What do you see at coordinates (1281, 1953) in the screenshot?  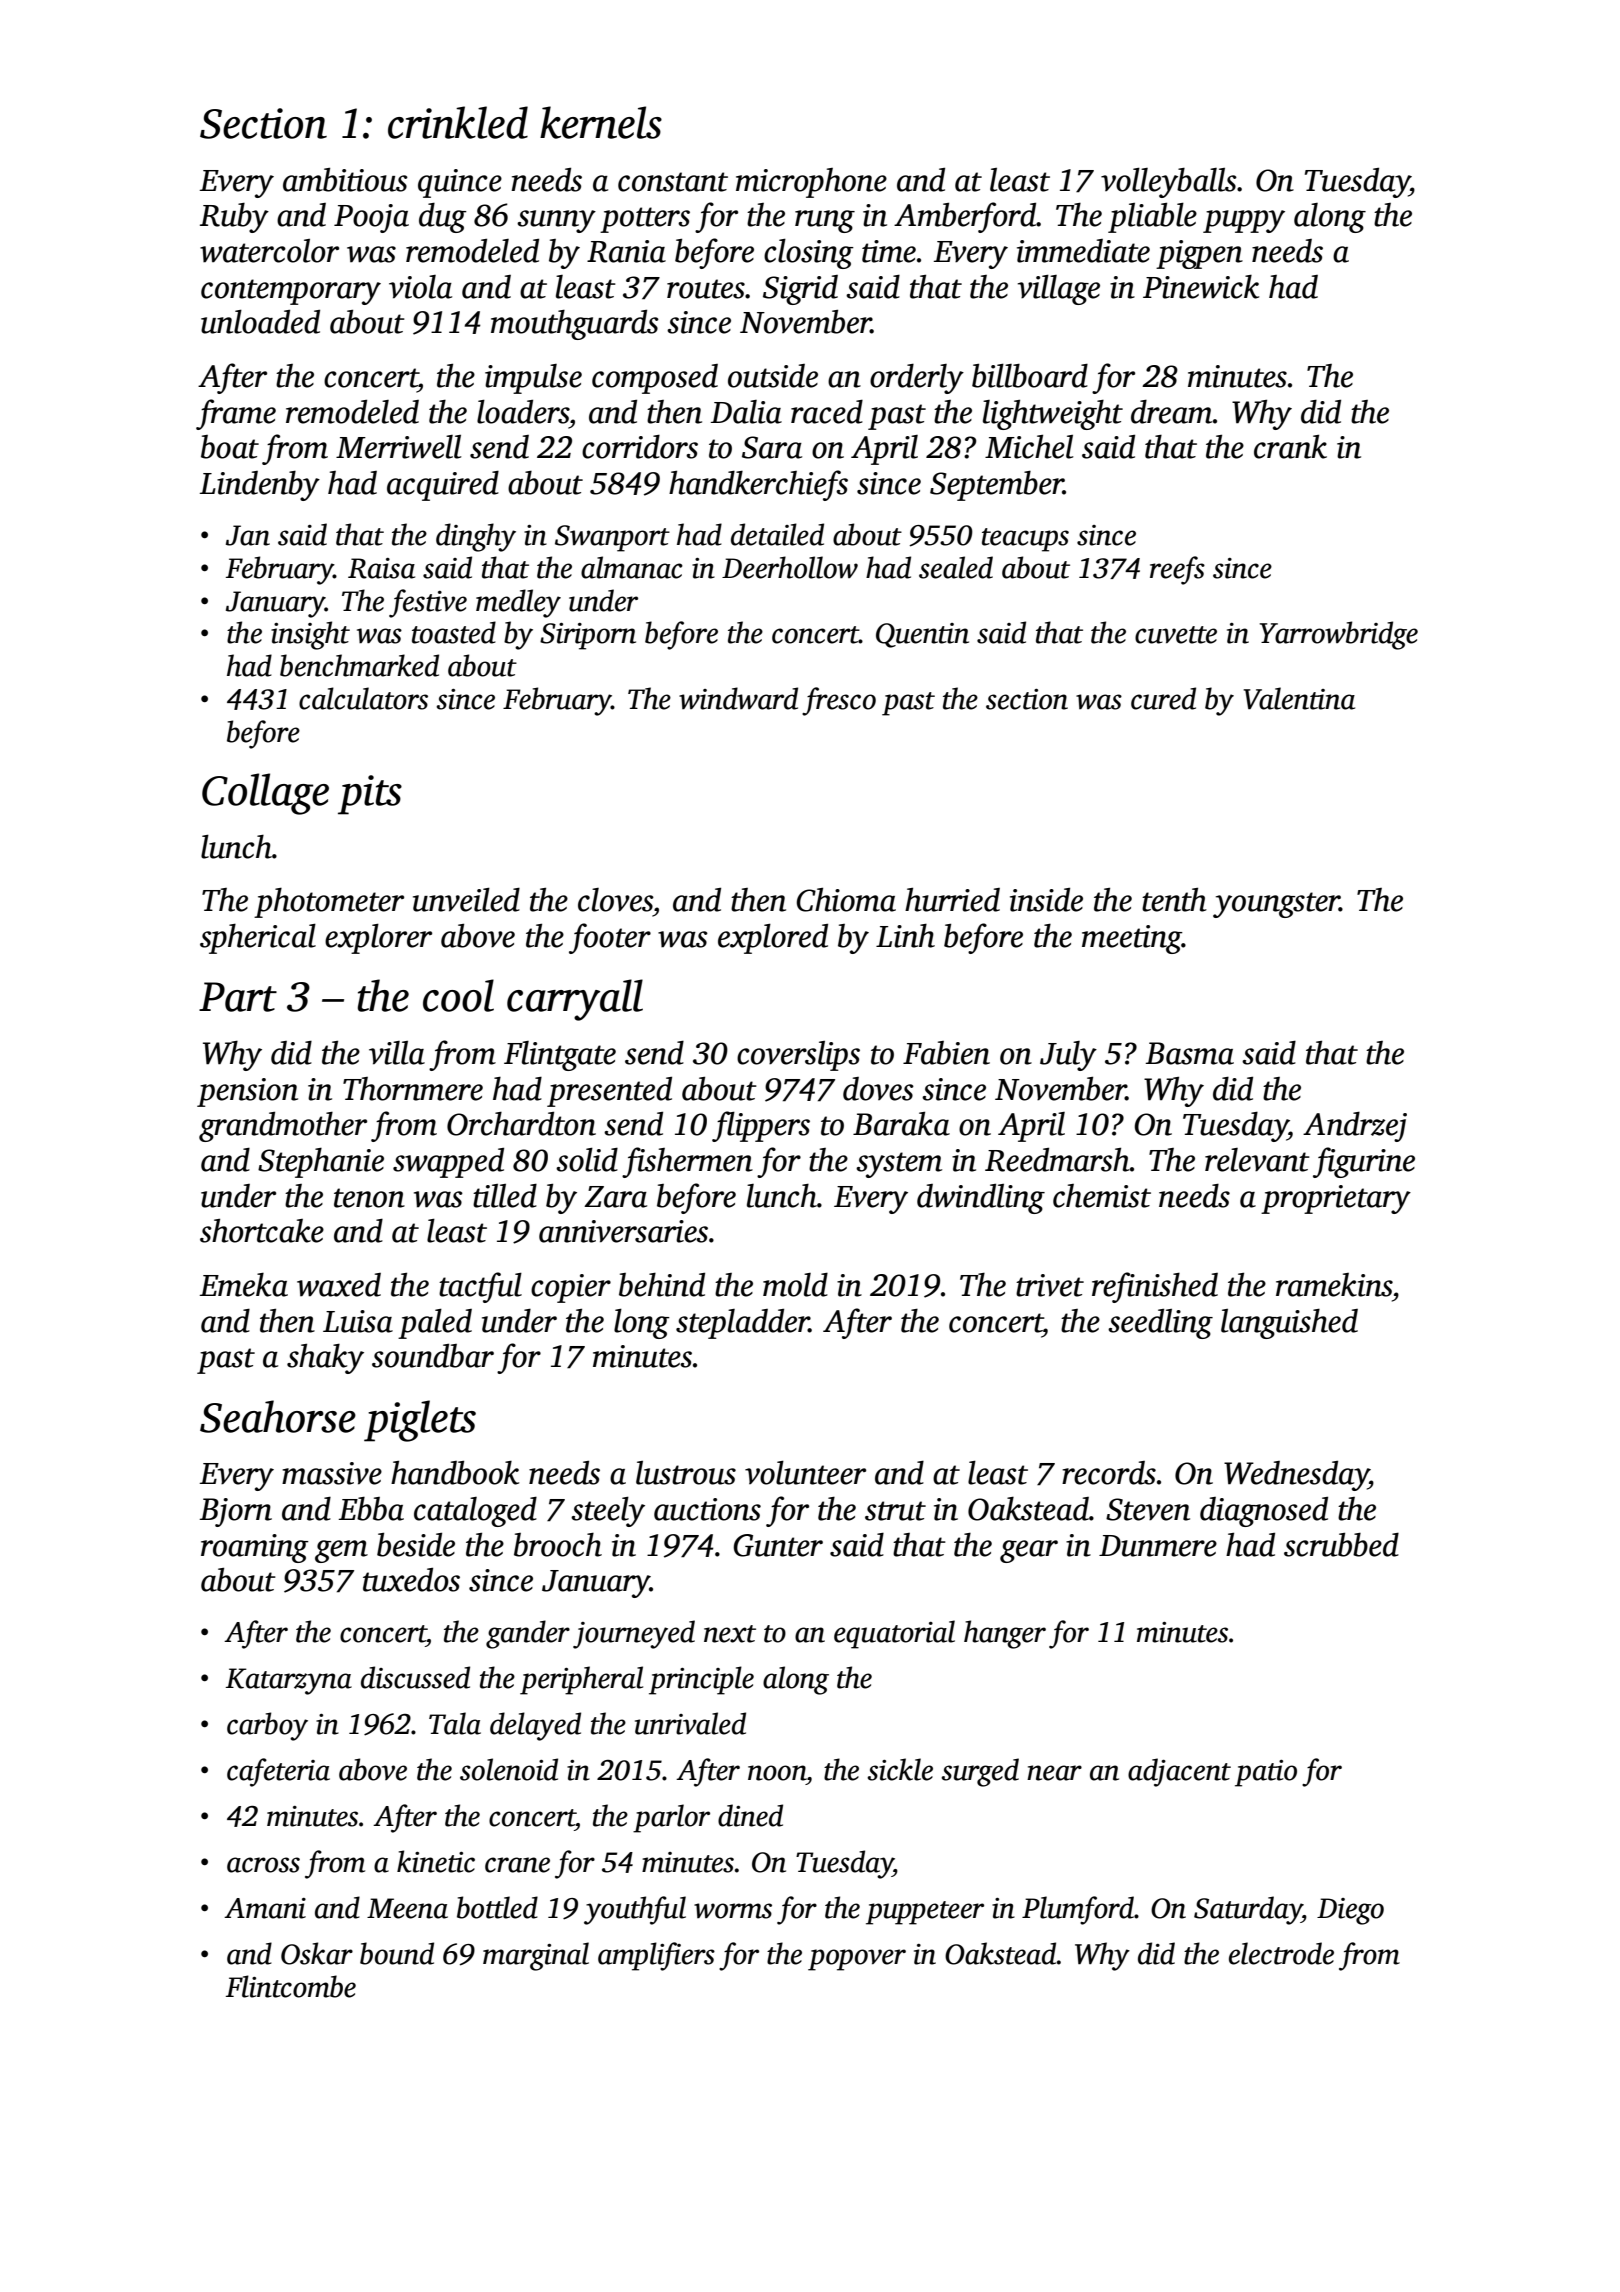 I see `electrode` at bounding box center [1281, 1953].
